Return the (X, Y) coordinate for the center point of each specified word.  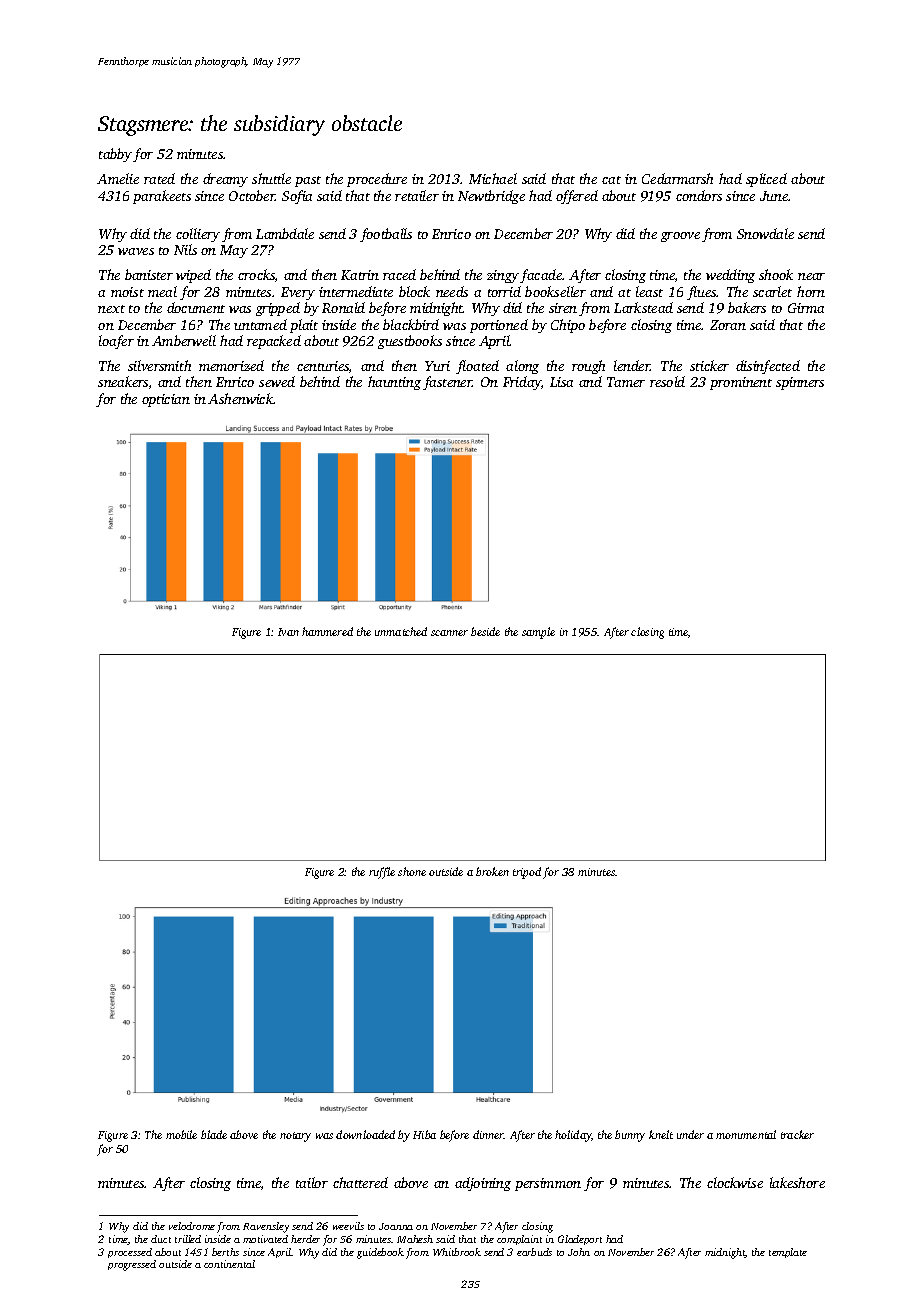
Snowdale (765, 233)
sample (538, 633)
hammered (327, 631)
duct (161, 1239)
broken (492, 871)
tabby (115, 155)
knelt (661, 1134)
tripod (527, 873)
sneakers (123, 381)
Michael (493, 178)
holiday (573, 1136)
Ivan (288, 632)
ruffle (382, 873)
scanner (449, 633)
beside (485, 631)
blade (214, 1134)
